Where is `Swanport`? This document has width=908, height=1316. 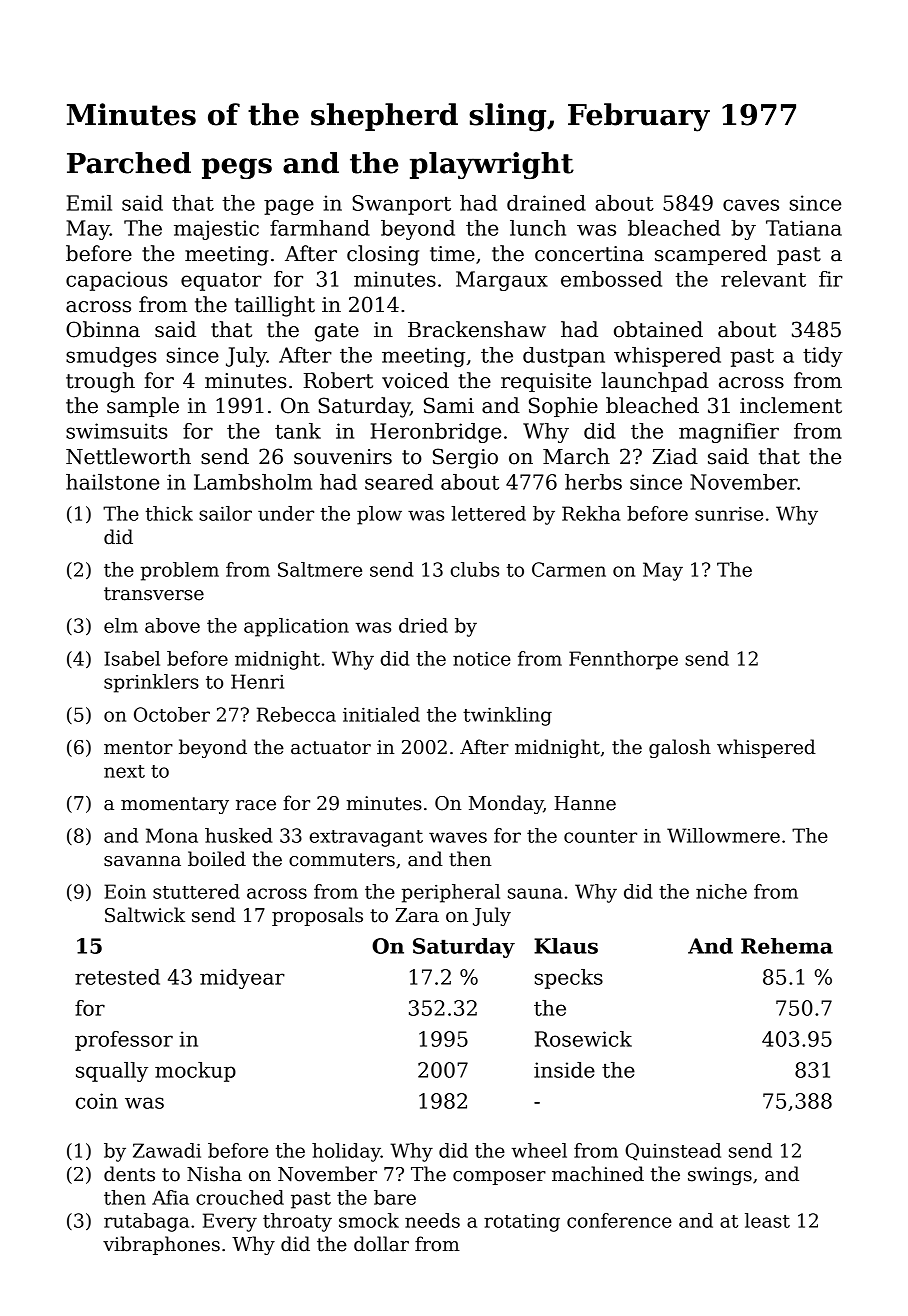 Swanport is located at coordinates (401, 205).
